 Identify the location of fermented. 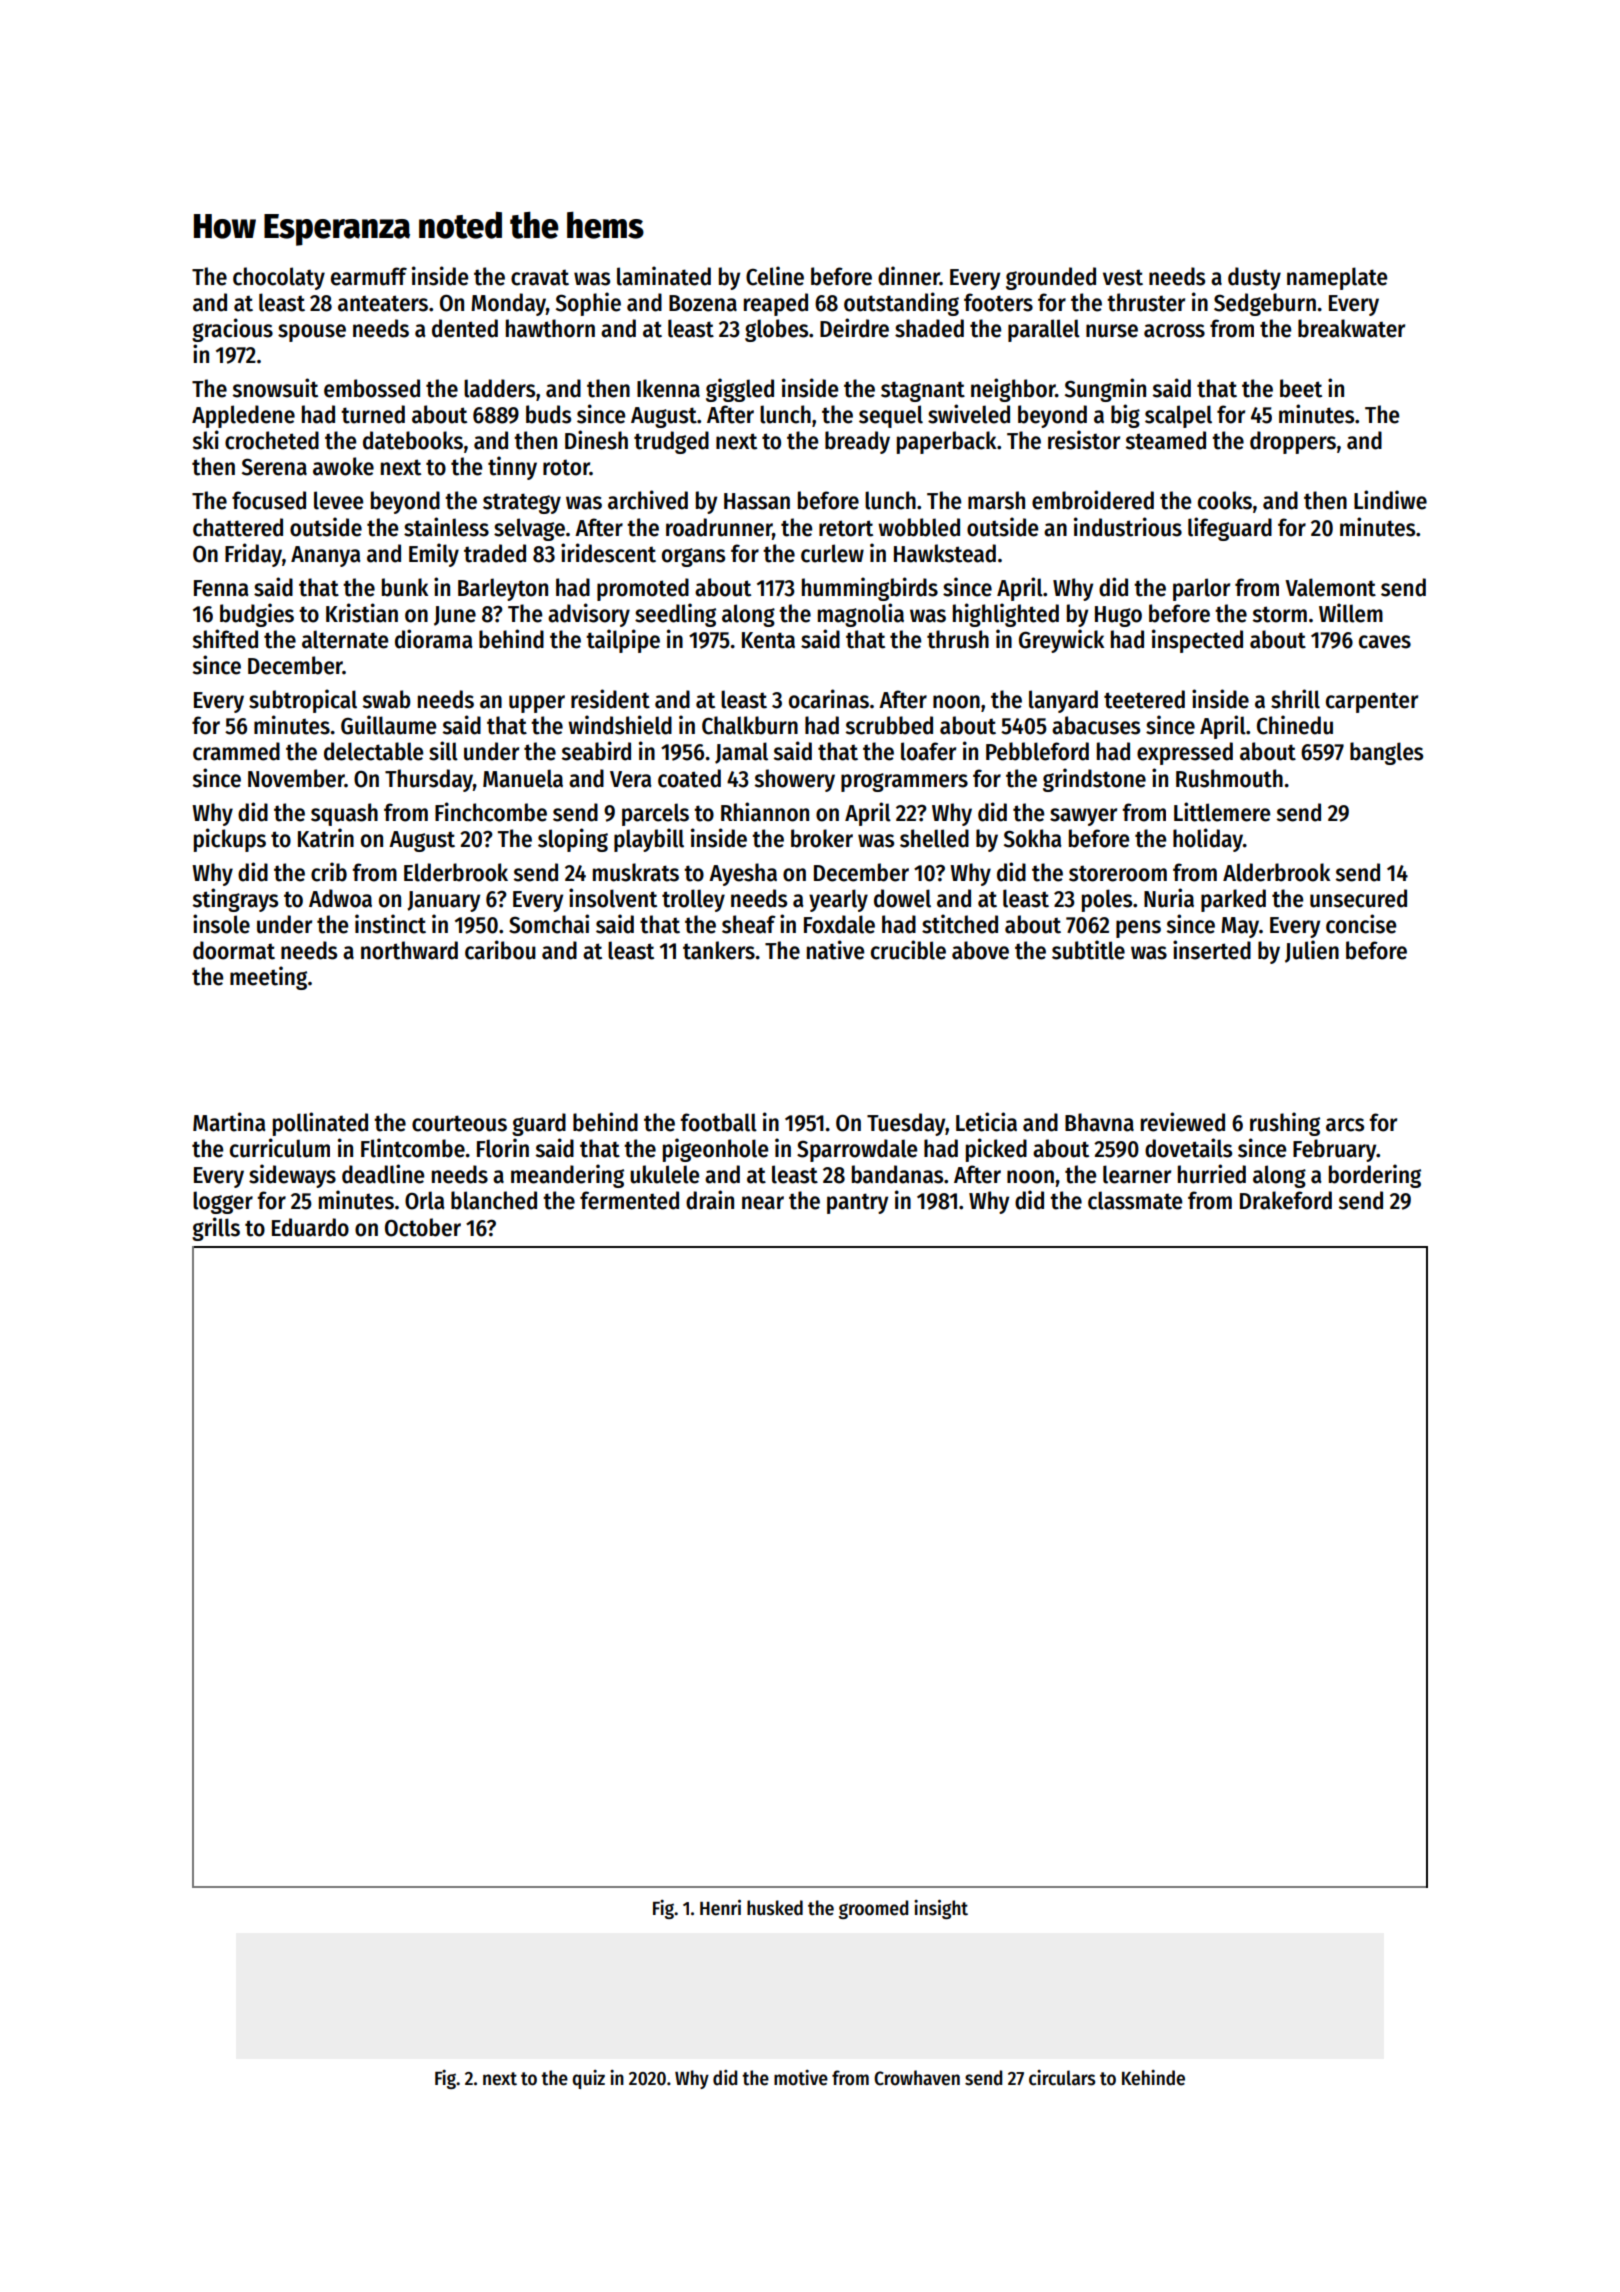
(629, 1200).
